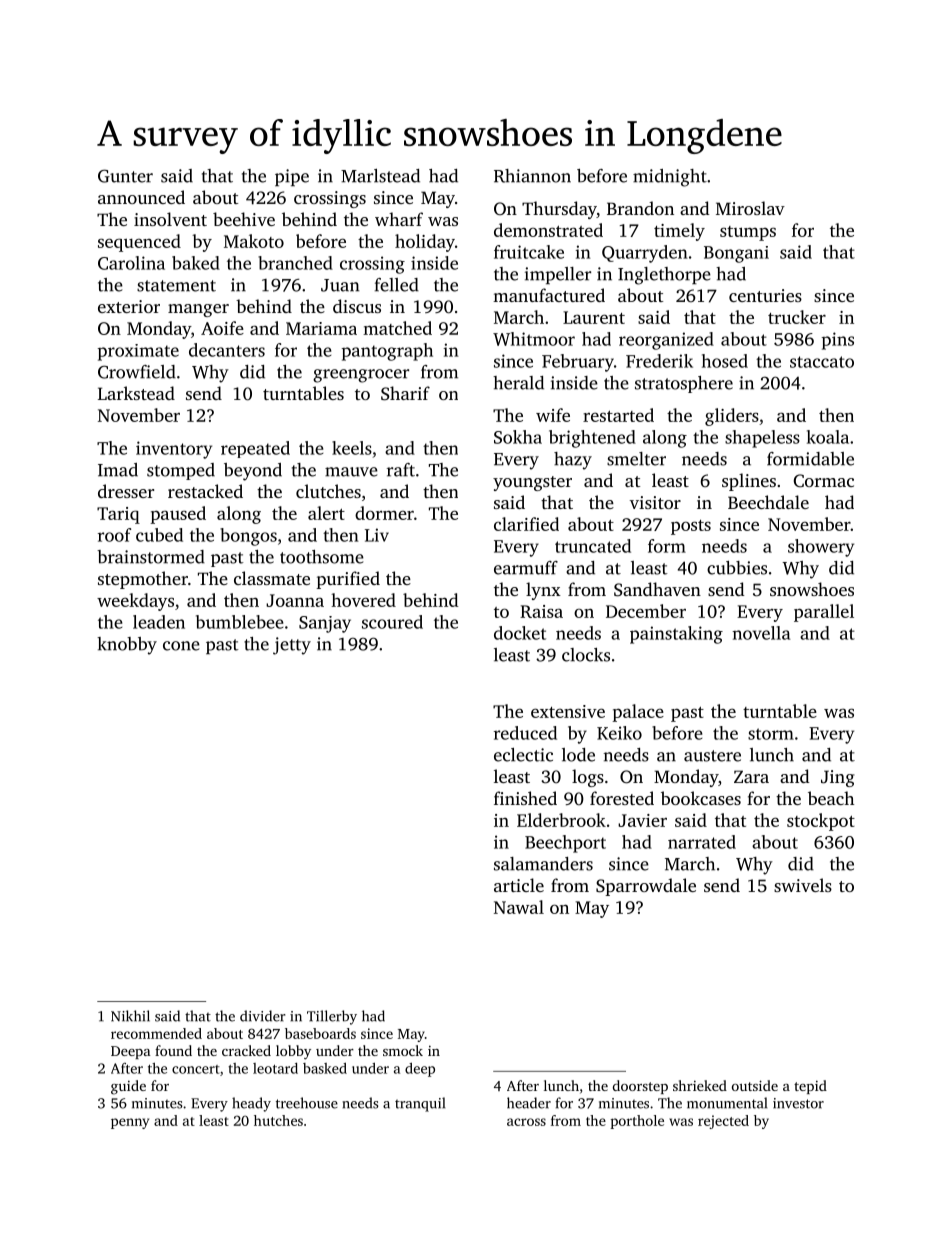 The image size is (952, 1233). What do you see at coordinates (765, 295) in the screenshot?
I see `centuries` at bounding box center [765, 295].
